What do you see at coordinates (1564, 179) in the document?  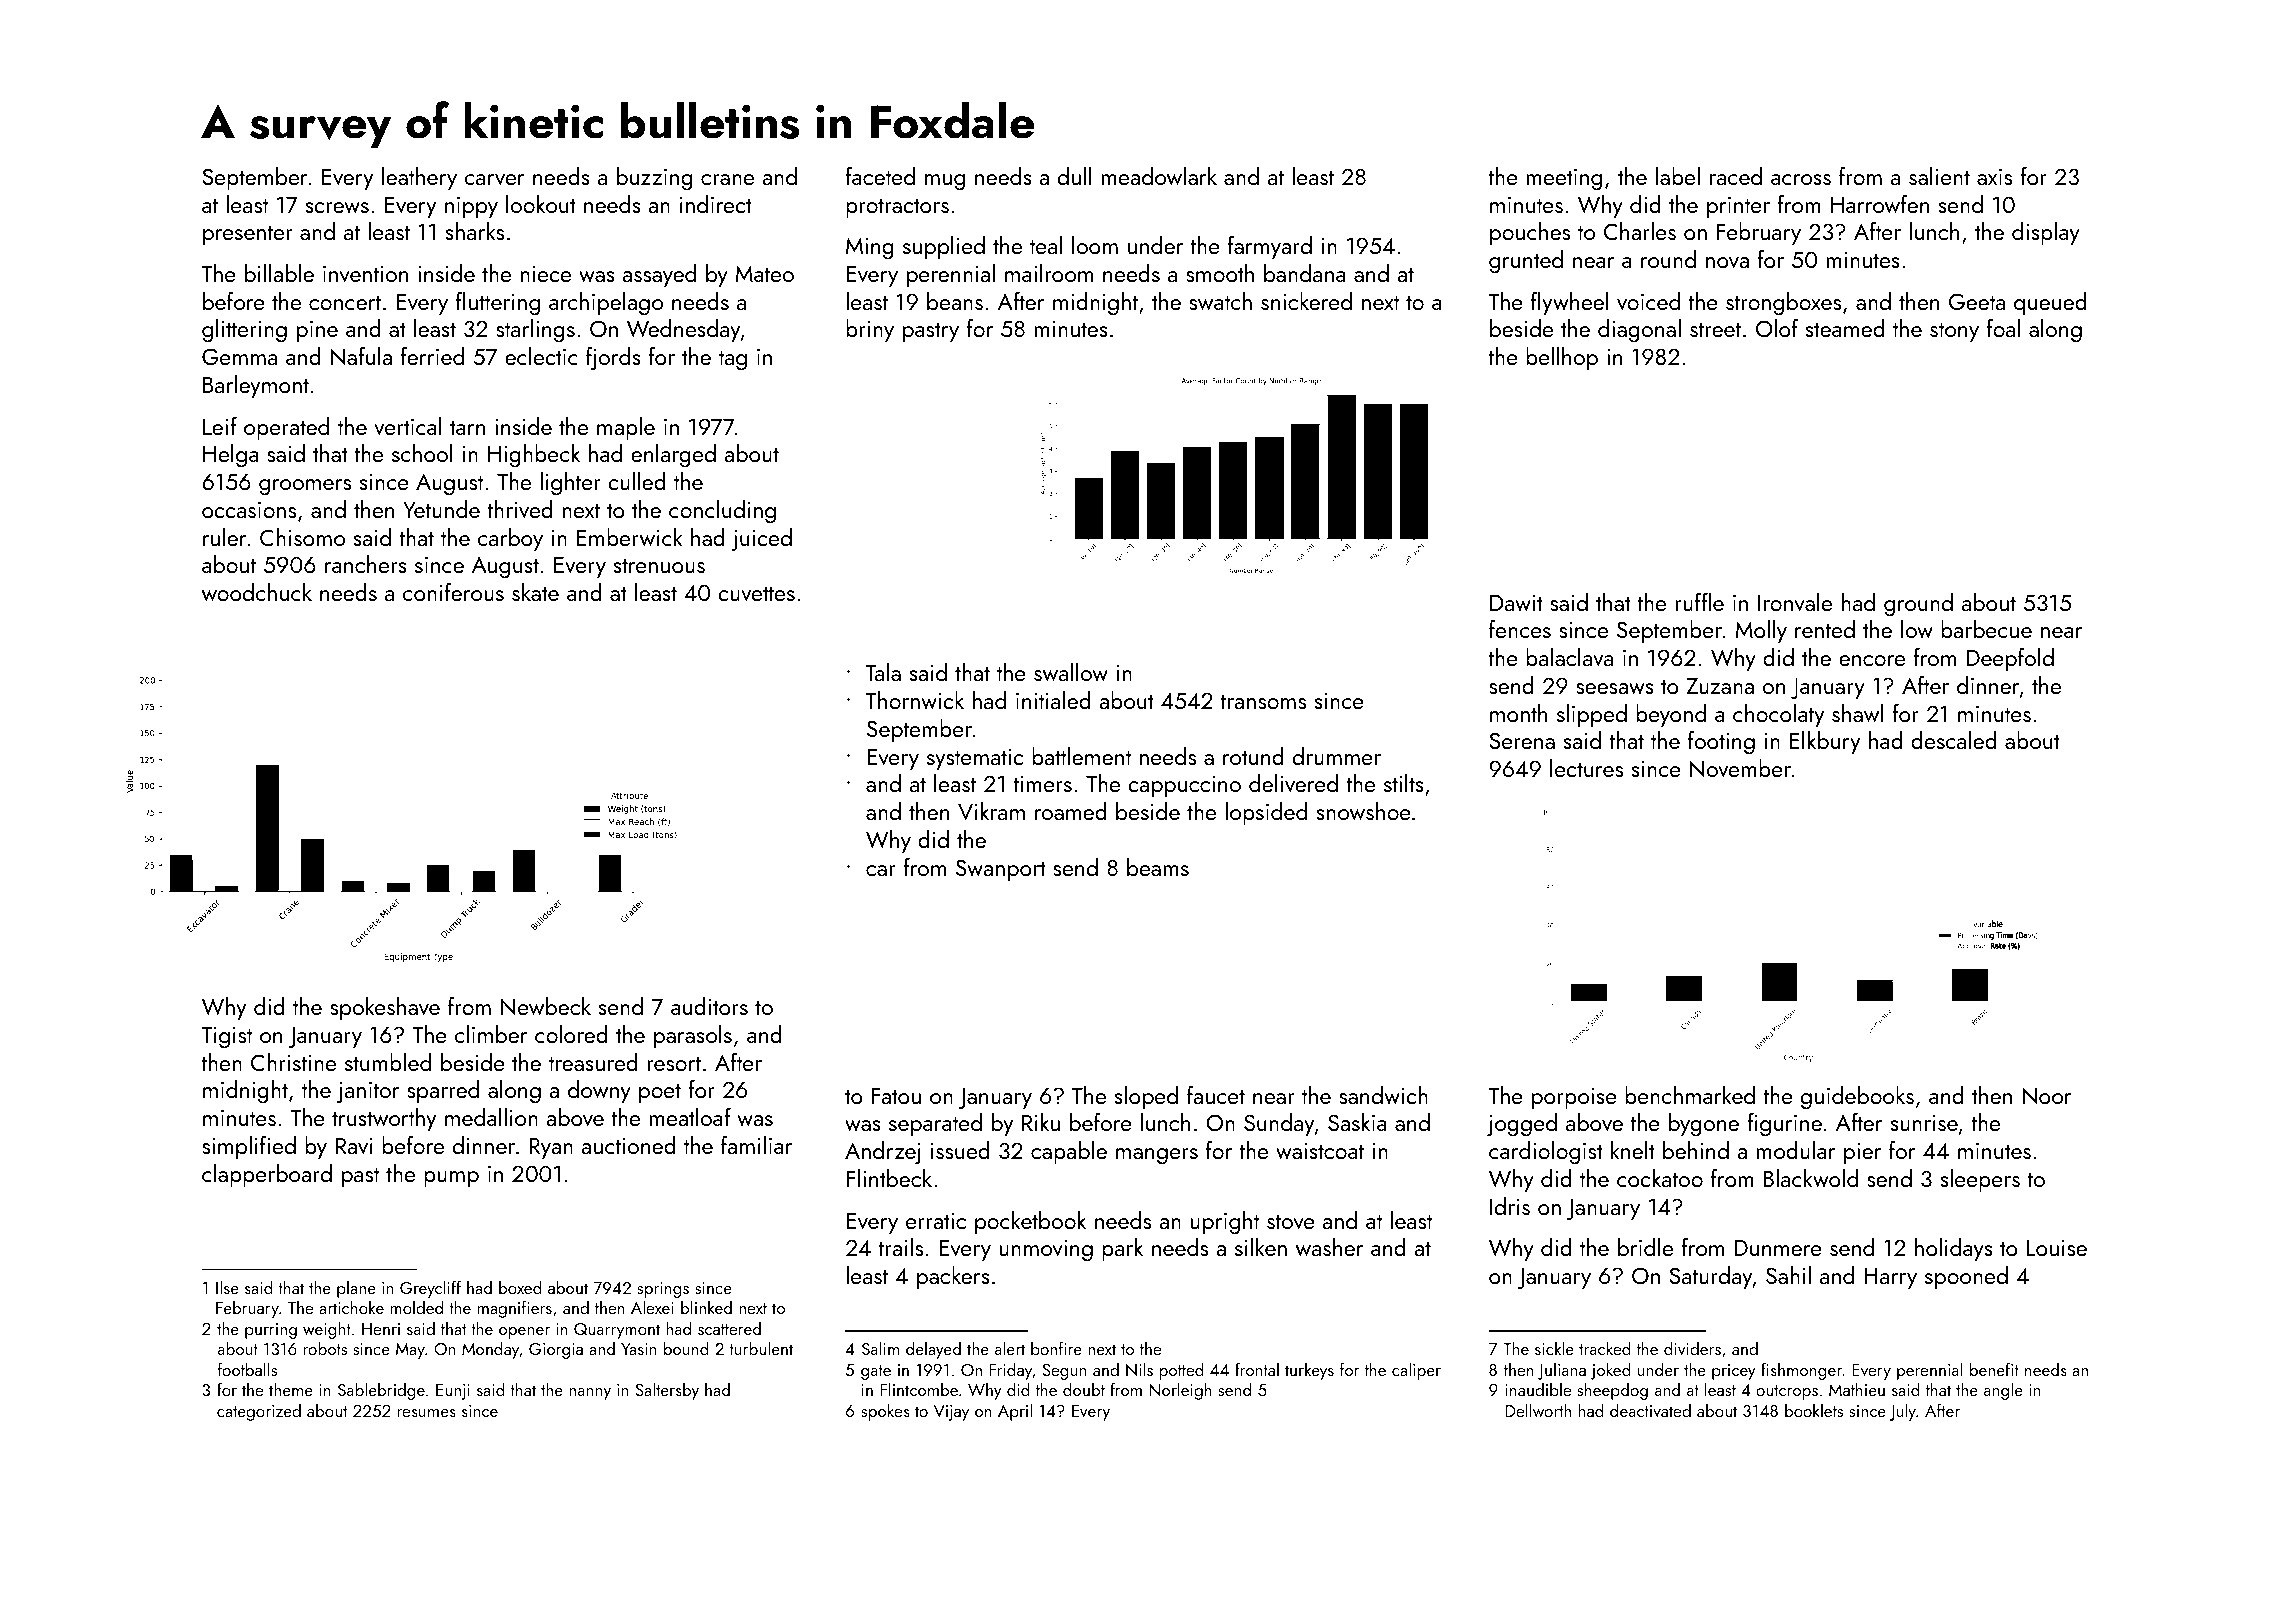 I see `meeting` at bounding box center [1564, 179].
